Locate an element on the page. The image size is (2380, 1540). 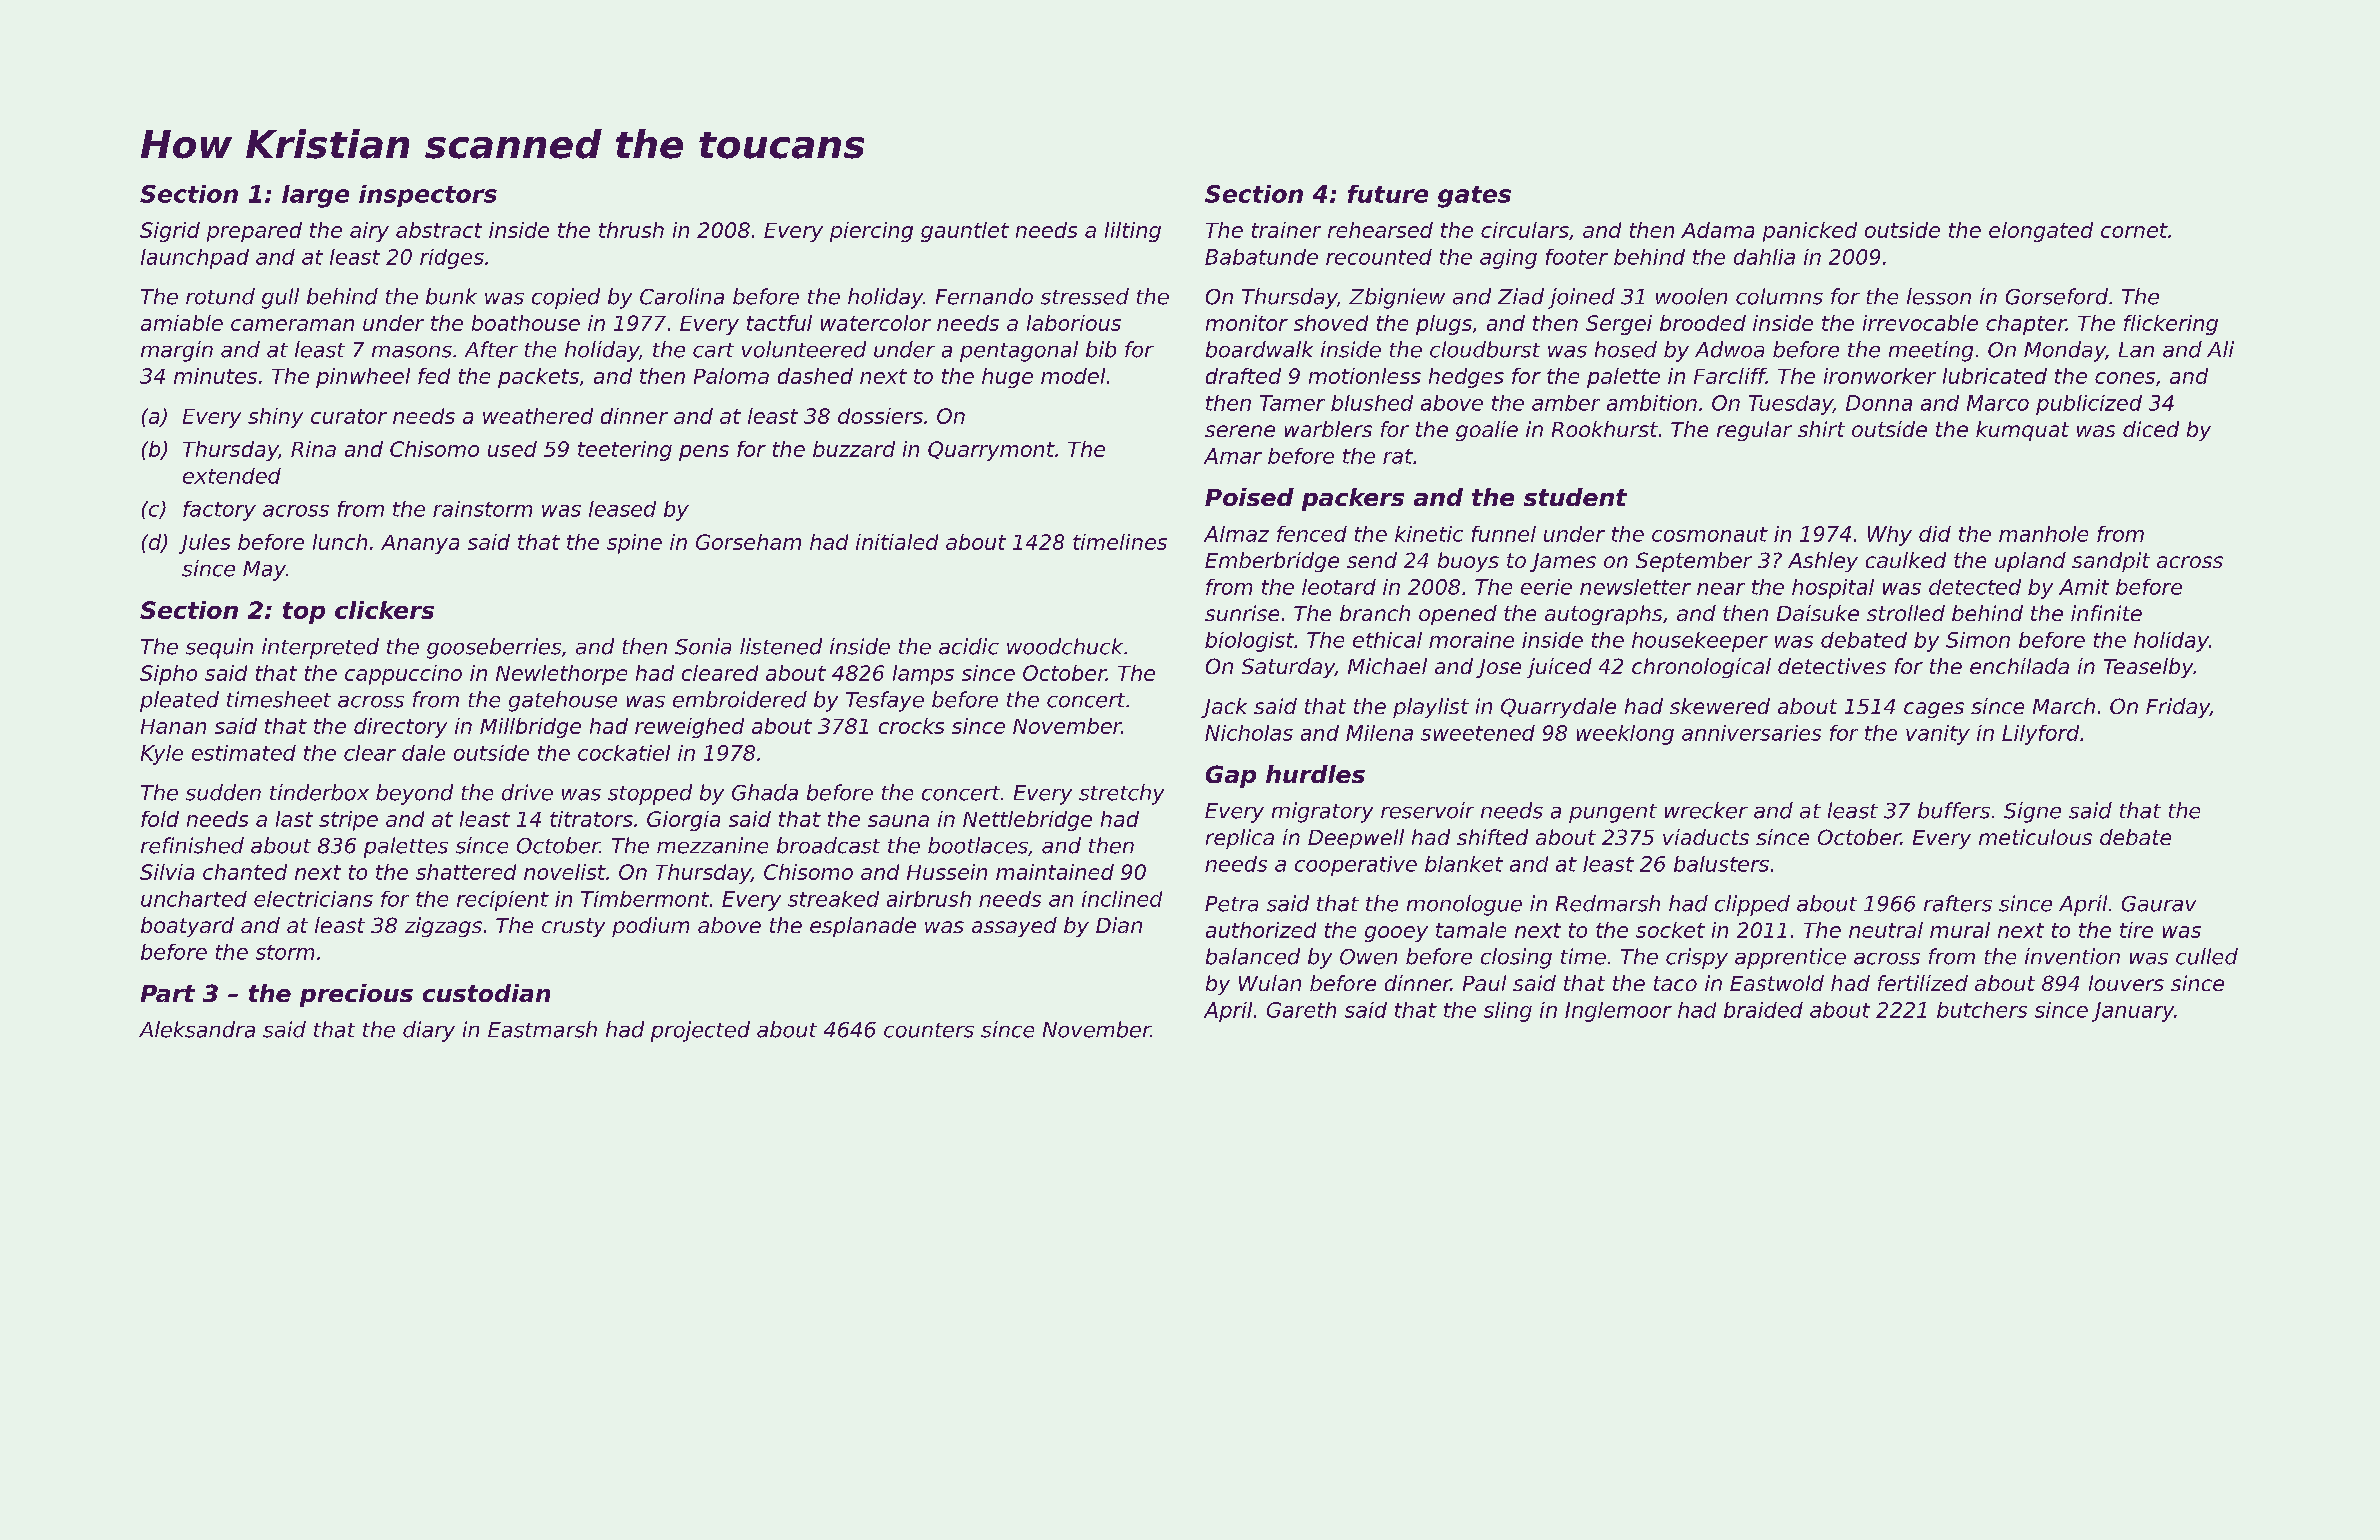
Rina is located at coordinates (313, 449).
